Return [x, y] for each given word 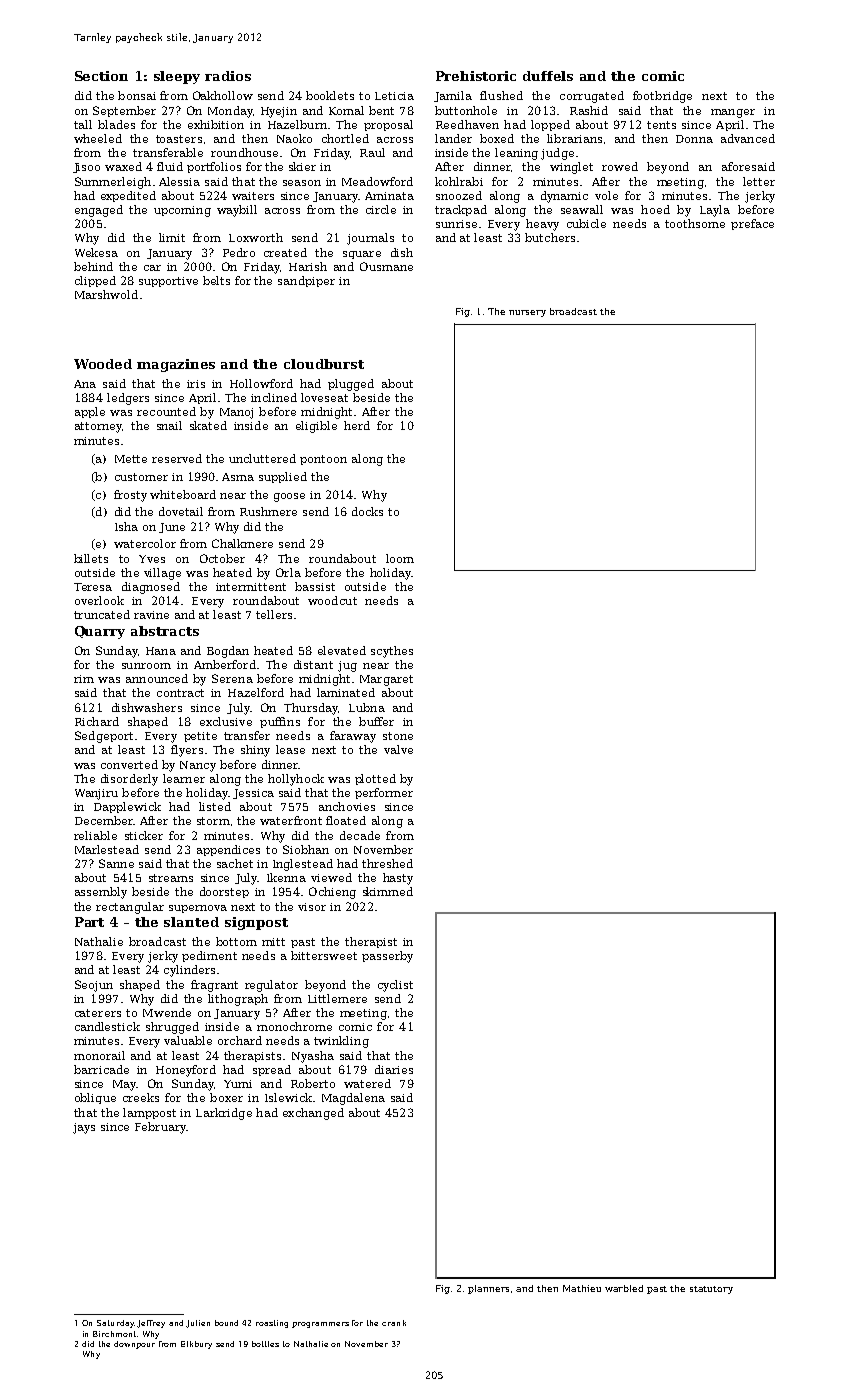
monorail [99, 1055]
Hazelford [256, 692]
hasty [398, 879]
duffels [548, 76]
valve [398, 749]
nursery [527, 313]
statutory [711, 1290]
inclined [274, 397]
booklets [330, 95]
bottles [265, 1344]
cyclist [395, 986]
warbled [624, 1288]
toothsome [695, 223]
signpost [256, 923]
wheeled [98, 138]
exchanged [313, 1114]
